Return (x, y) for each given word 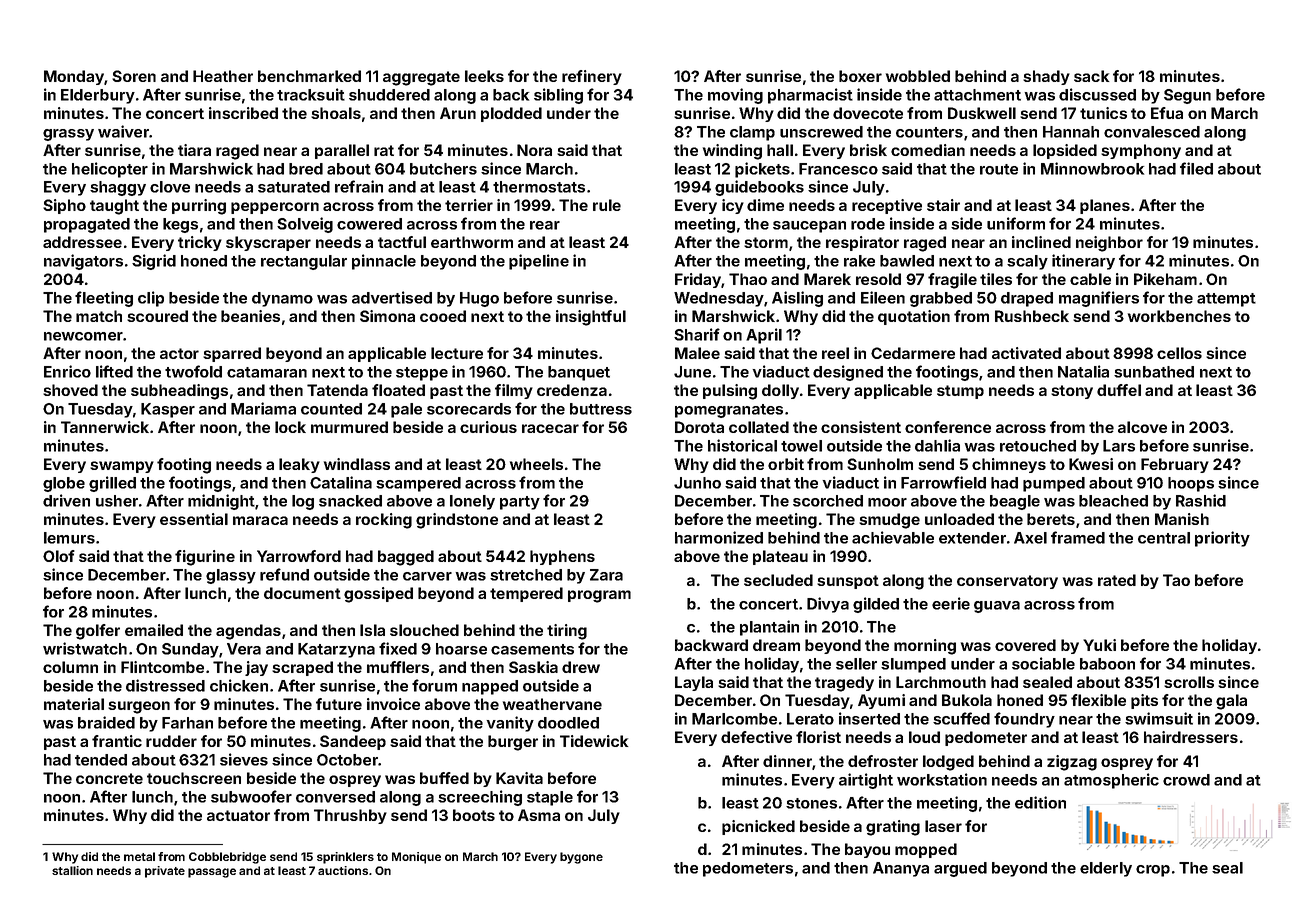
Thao (748, 279)
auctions (343, 870)
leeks (484, 76)
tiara (194, 150)
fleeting (104, 299)
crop (1153, 871)
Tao (1176, 580)
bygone (581, 858)
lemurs (69, 538)
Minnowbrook (1092, 168)
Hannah (1071, 132)
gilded (876, 605)
